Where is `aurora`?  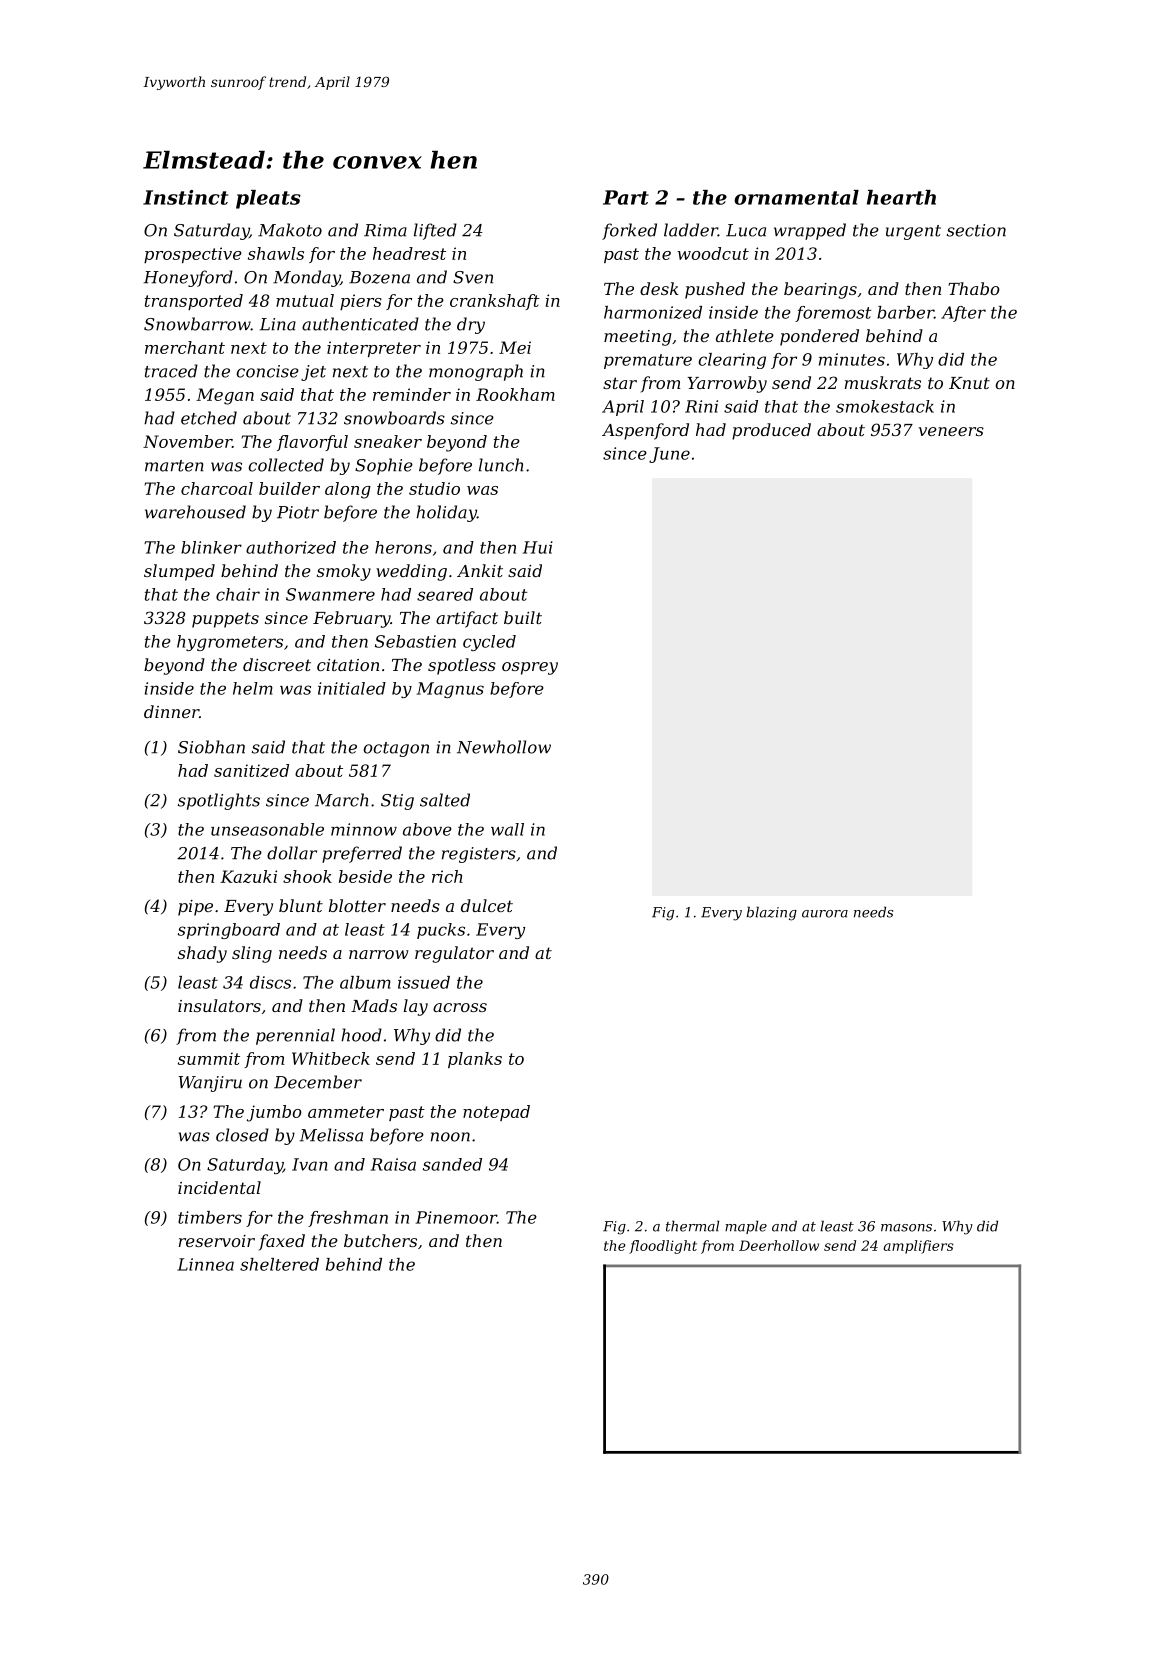 aurora is located at coordinates (825, 914).
